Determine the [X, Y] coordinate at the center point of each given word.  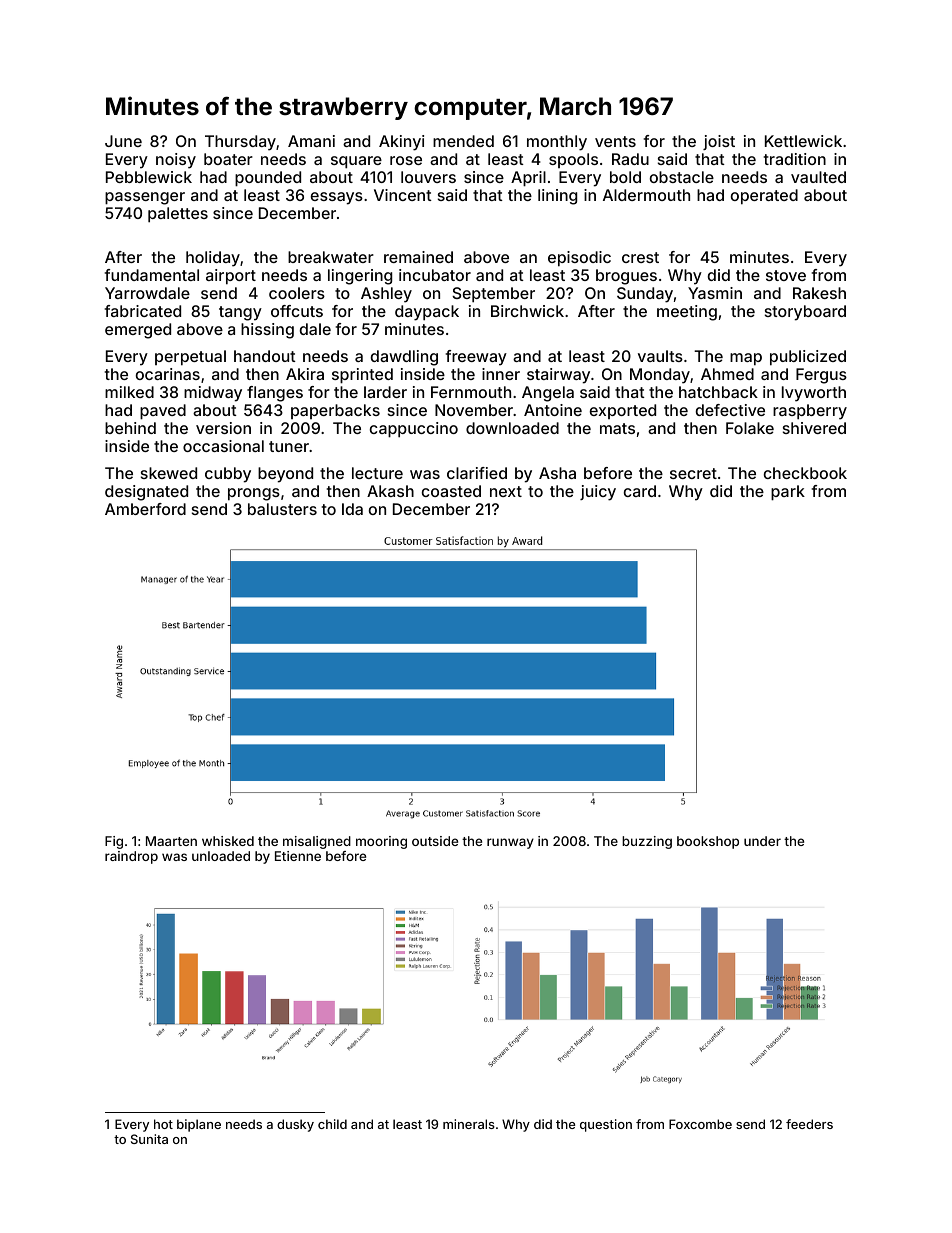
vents [615, 141]
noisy [176, 161]
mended [463, 141]
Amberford [145, 509]
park [788, 493]
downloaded [512, 428]
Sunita [149, 1139]
